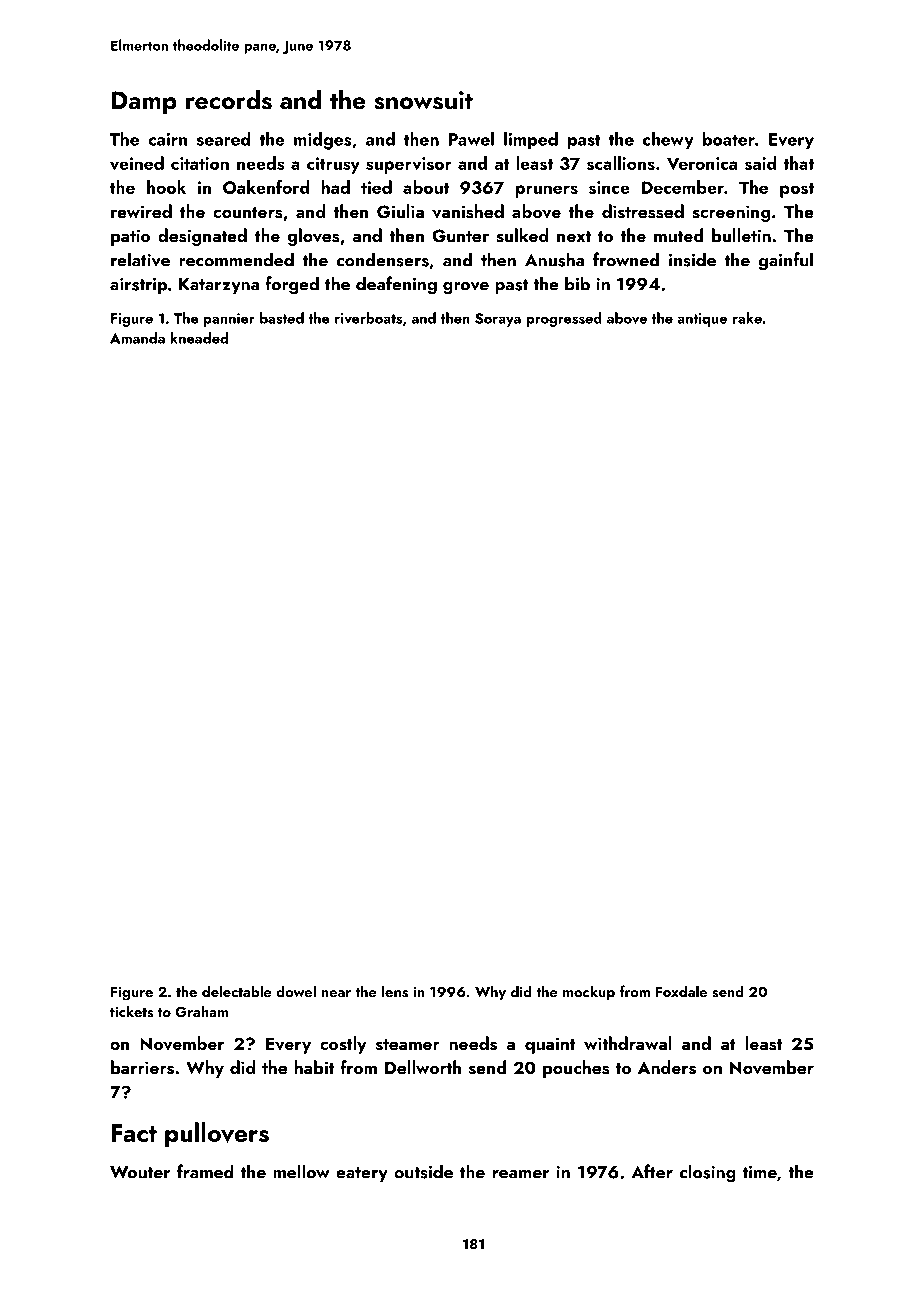  What do you see at coordinates (301, 1171) in the screenshot?
I see `mellow` at bounding box center [301, 1171].
